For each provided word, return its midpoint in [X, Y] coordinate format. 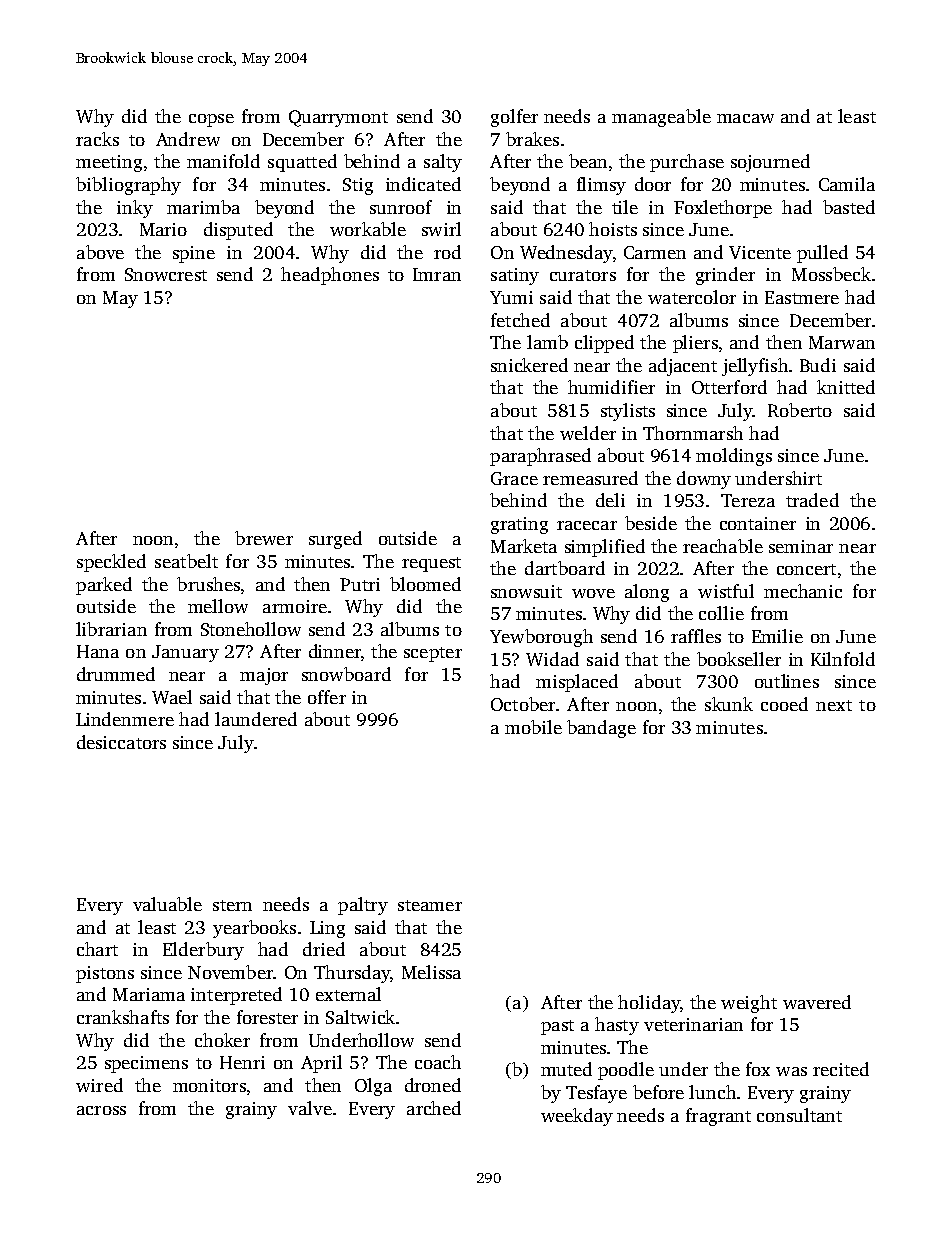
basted [849, 207]
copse [211, 120]
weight [749, 1004]
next [834, 705]
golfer [514, 118]
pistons [105, 974]
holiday [649, 1004]
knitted [846, 387]
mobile [533, 727]
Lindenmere [125, 719]
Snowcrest [166, 274]
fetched [520, 320]
